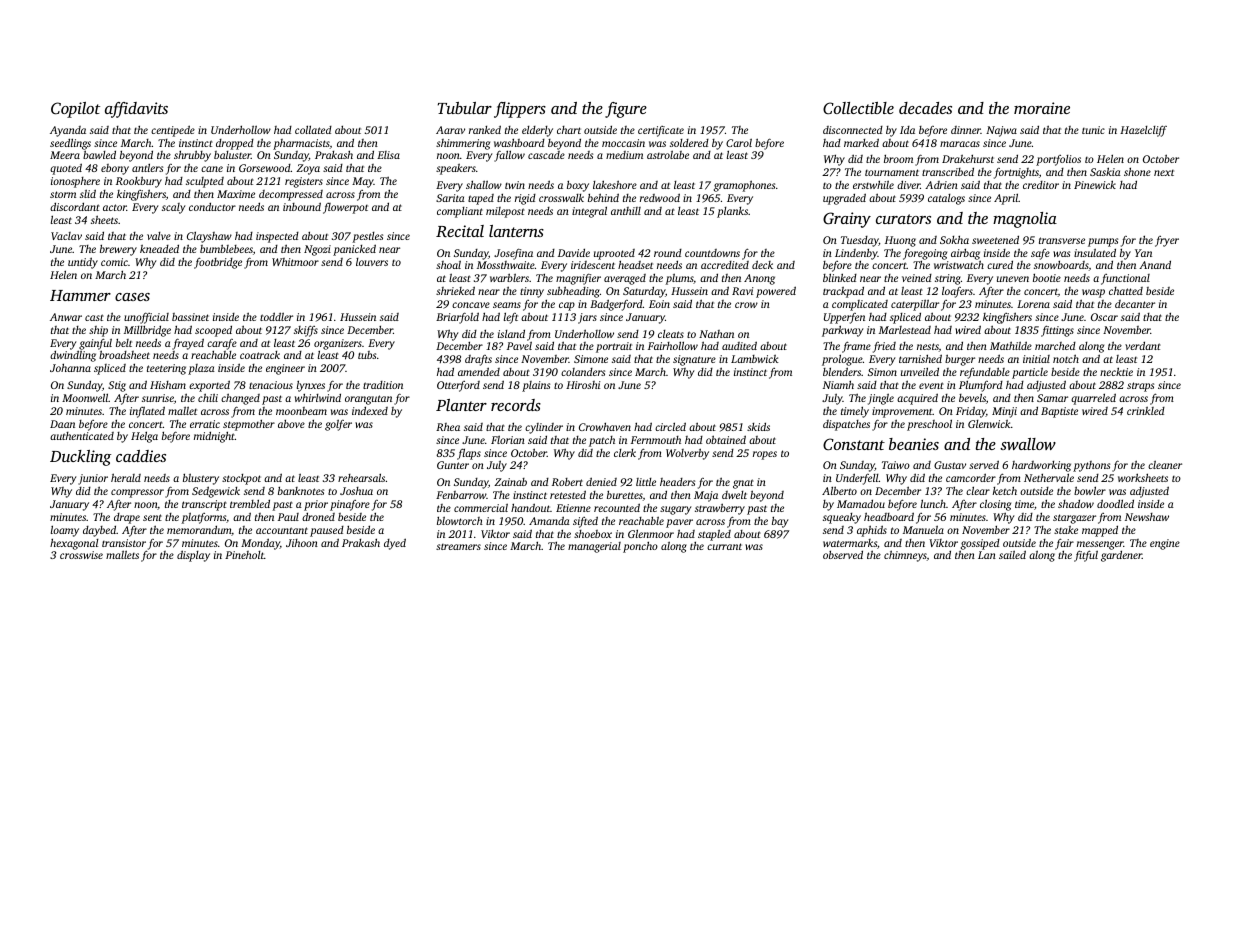 This image has height=952, width=1233. What do you see at coordinates (203, 518) in the image?
I see `platforms` at bounding box center [203, 518].
